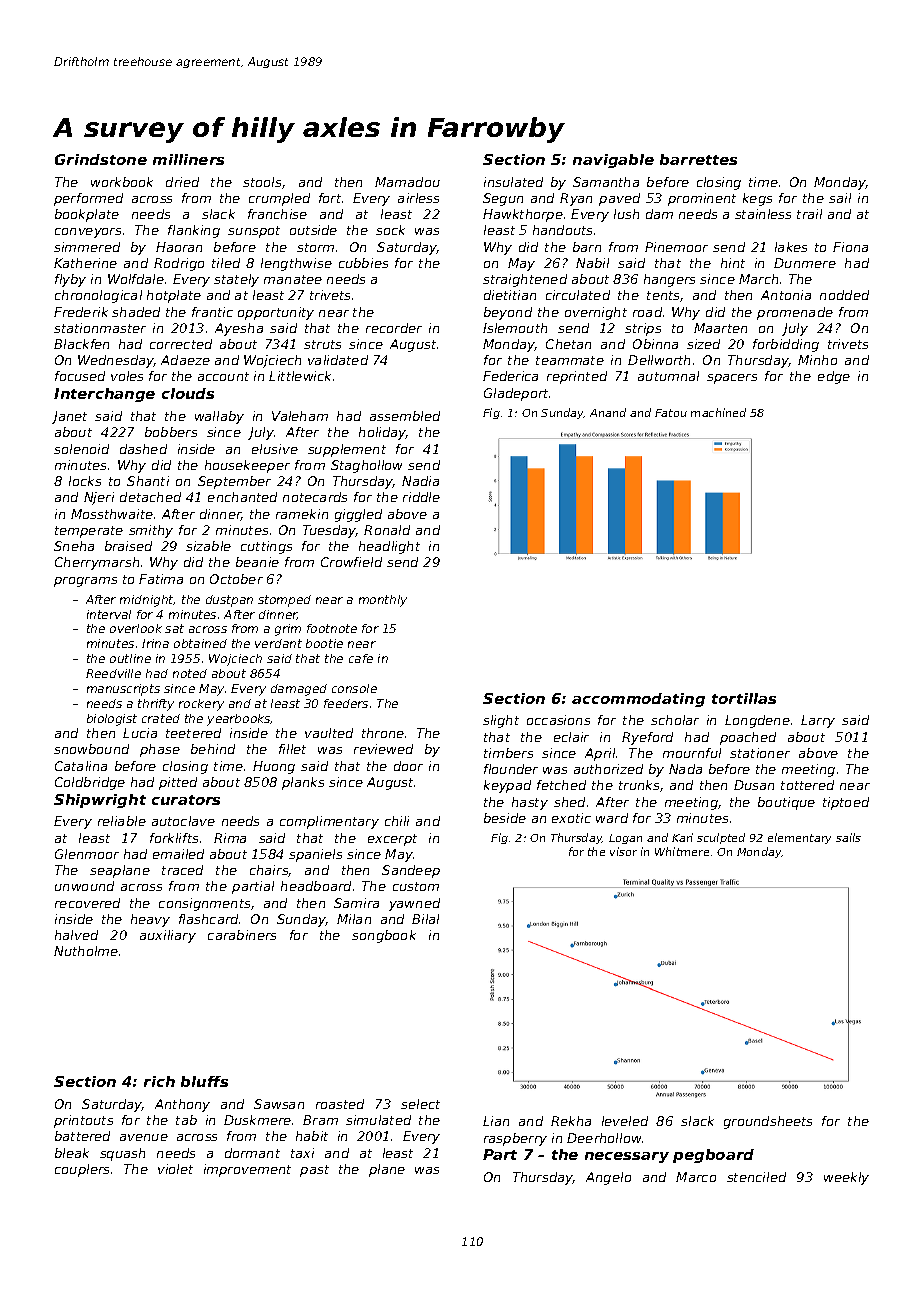  What do you see at coordinates (757, 199) in the screenshot?
I see `kegs` at bounding box center [757, 199].
